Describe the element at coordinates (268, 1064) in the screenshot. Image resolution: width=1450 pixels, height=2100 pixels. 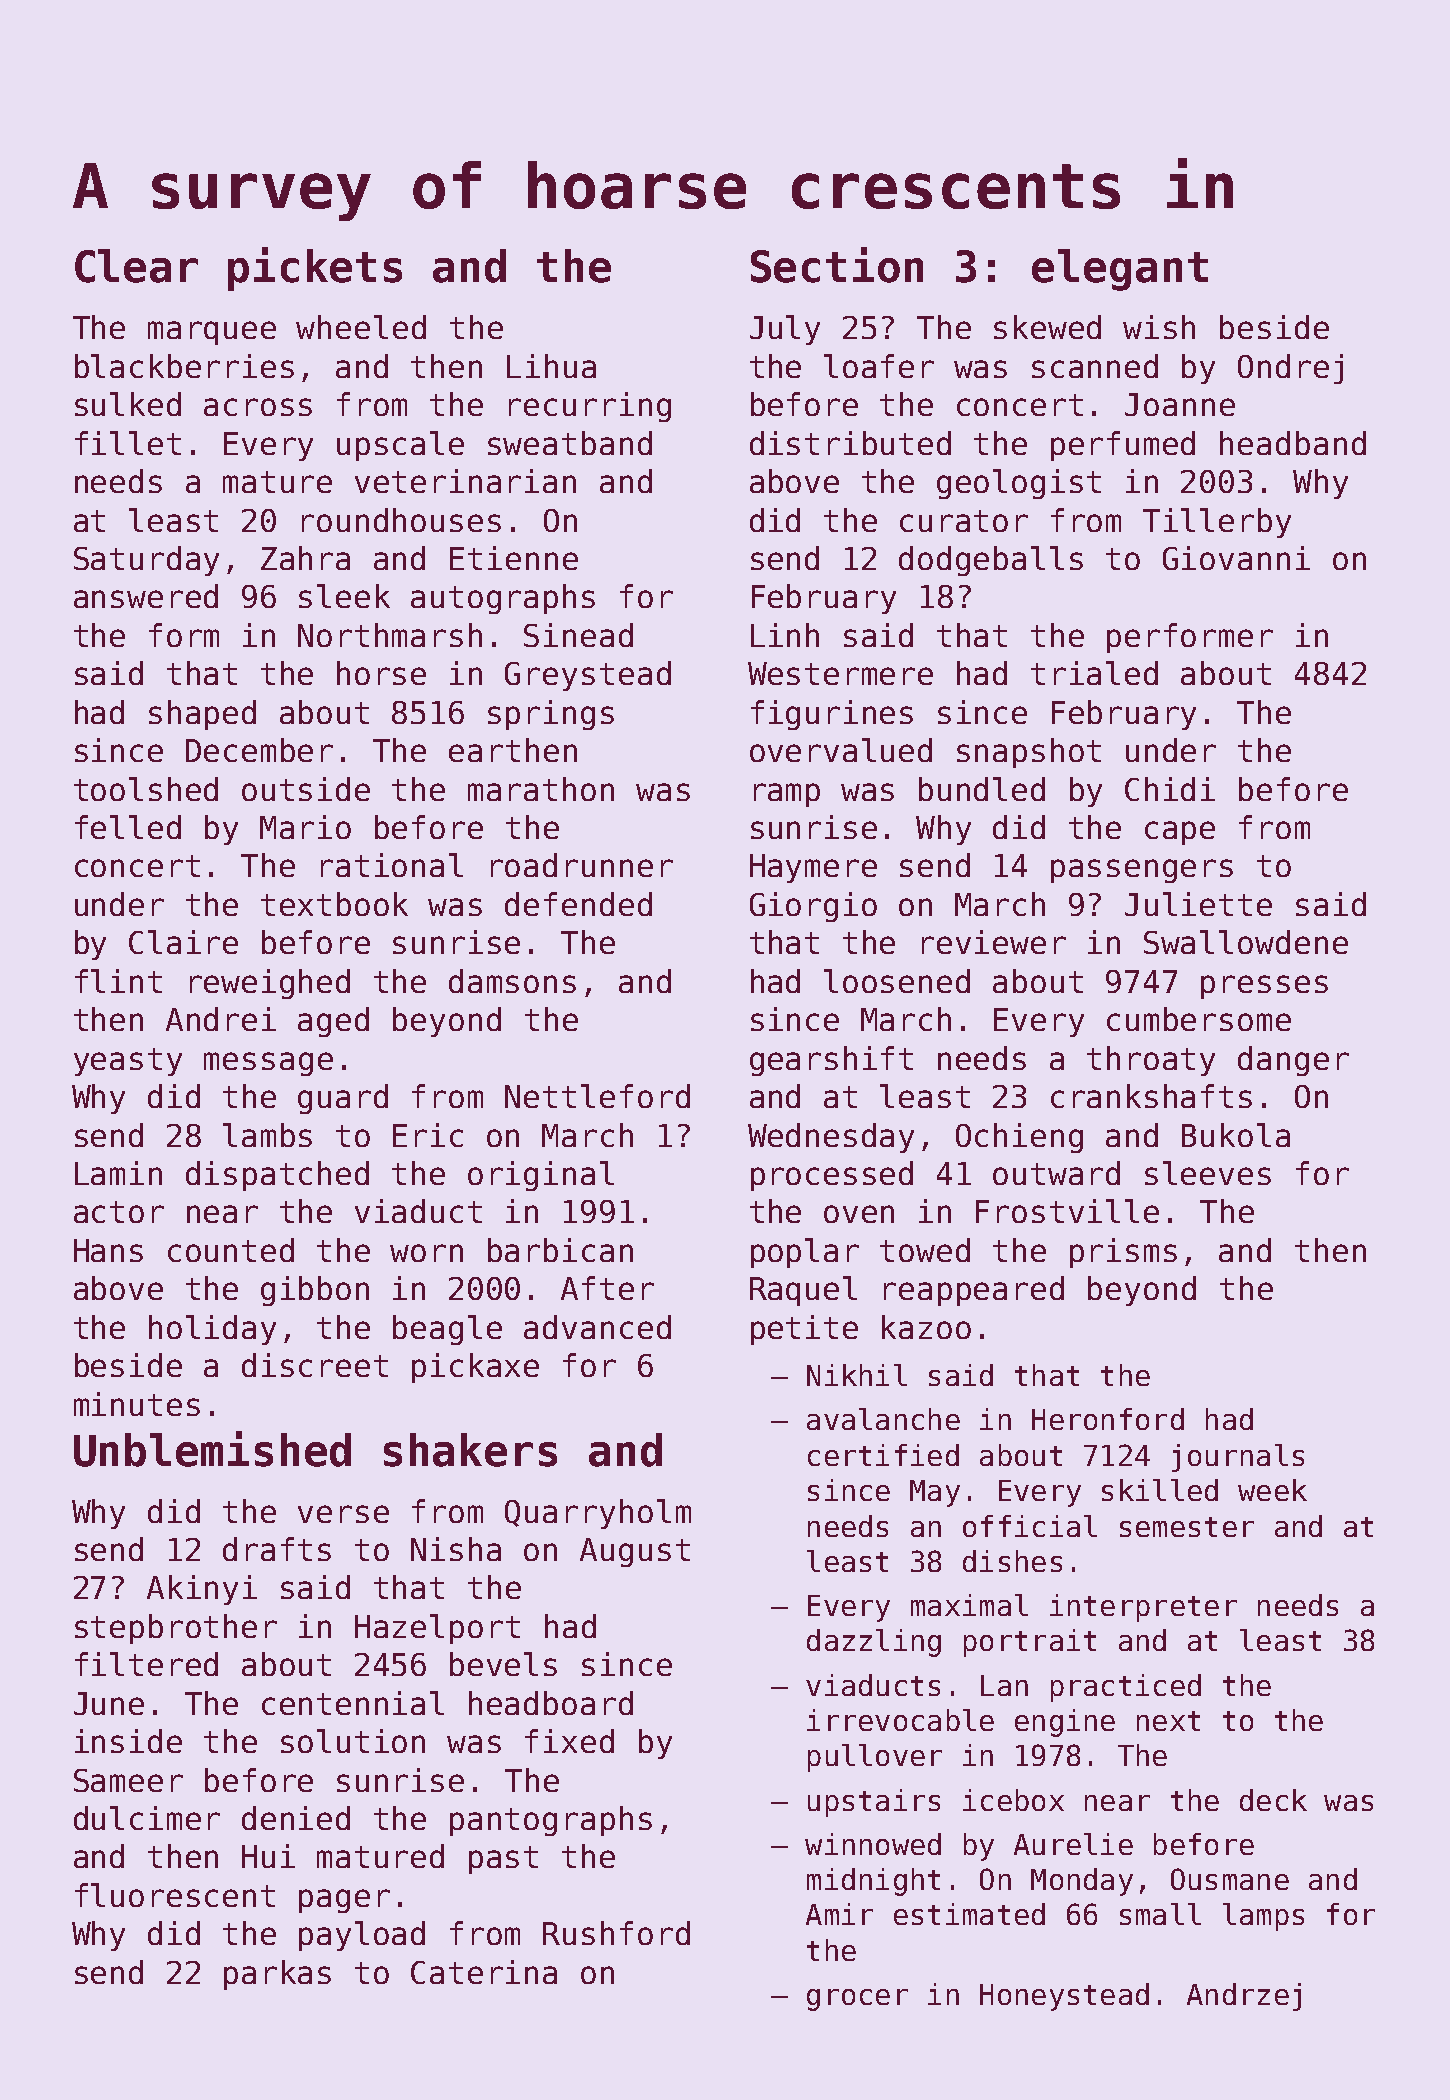
I see `message` at that location.
